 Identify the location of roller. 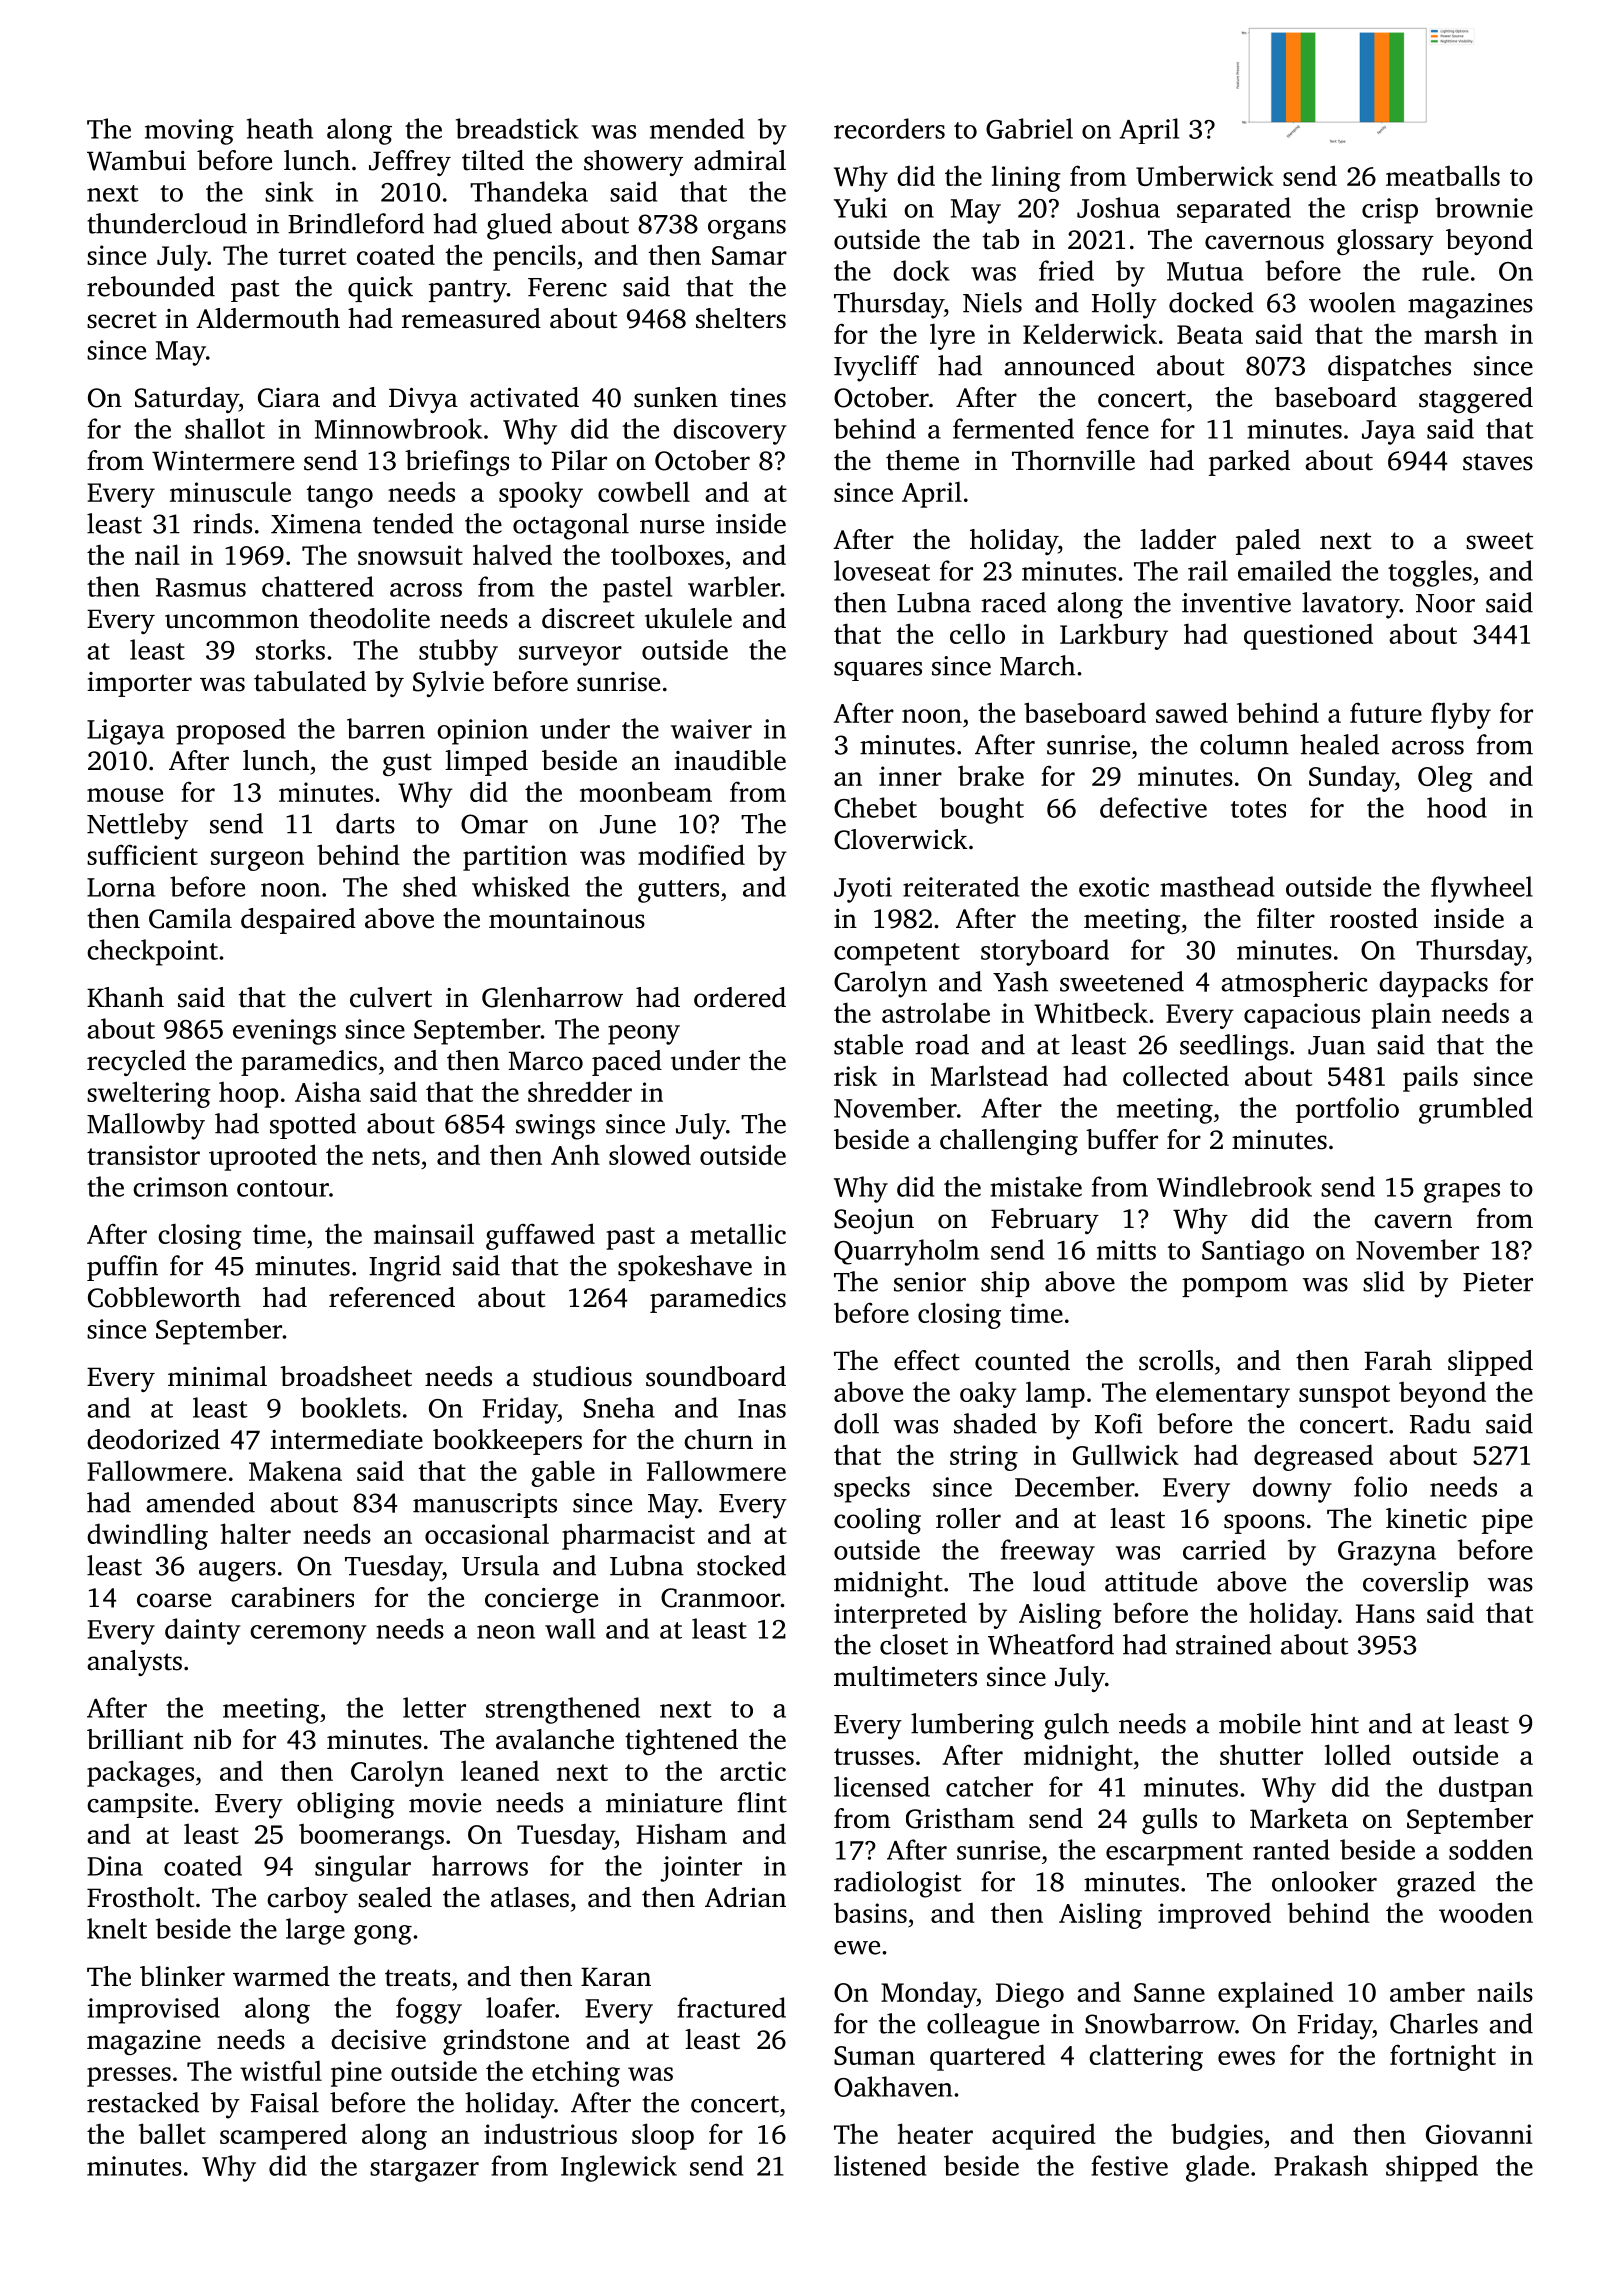
(968, 1518).
